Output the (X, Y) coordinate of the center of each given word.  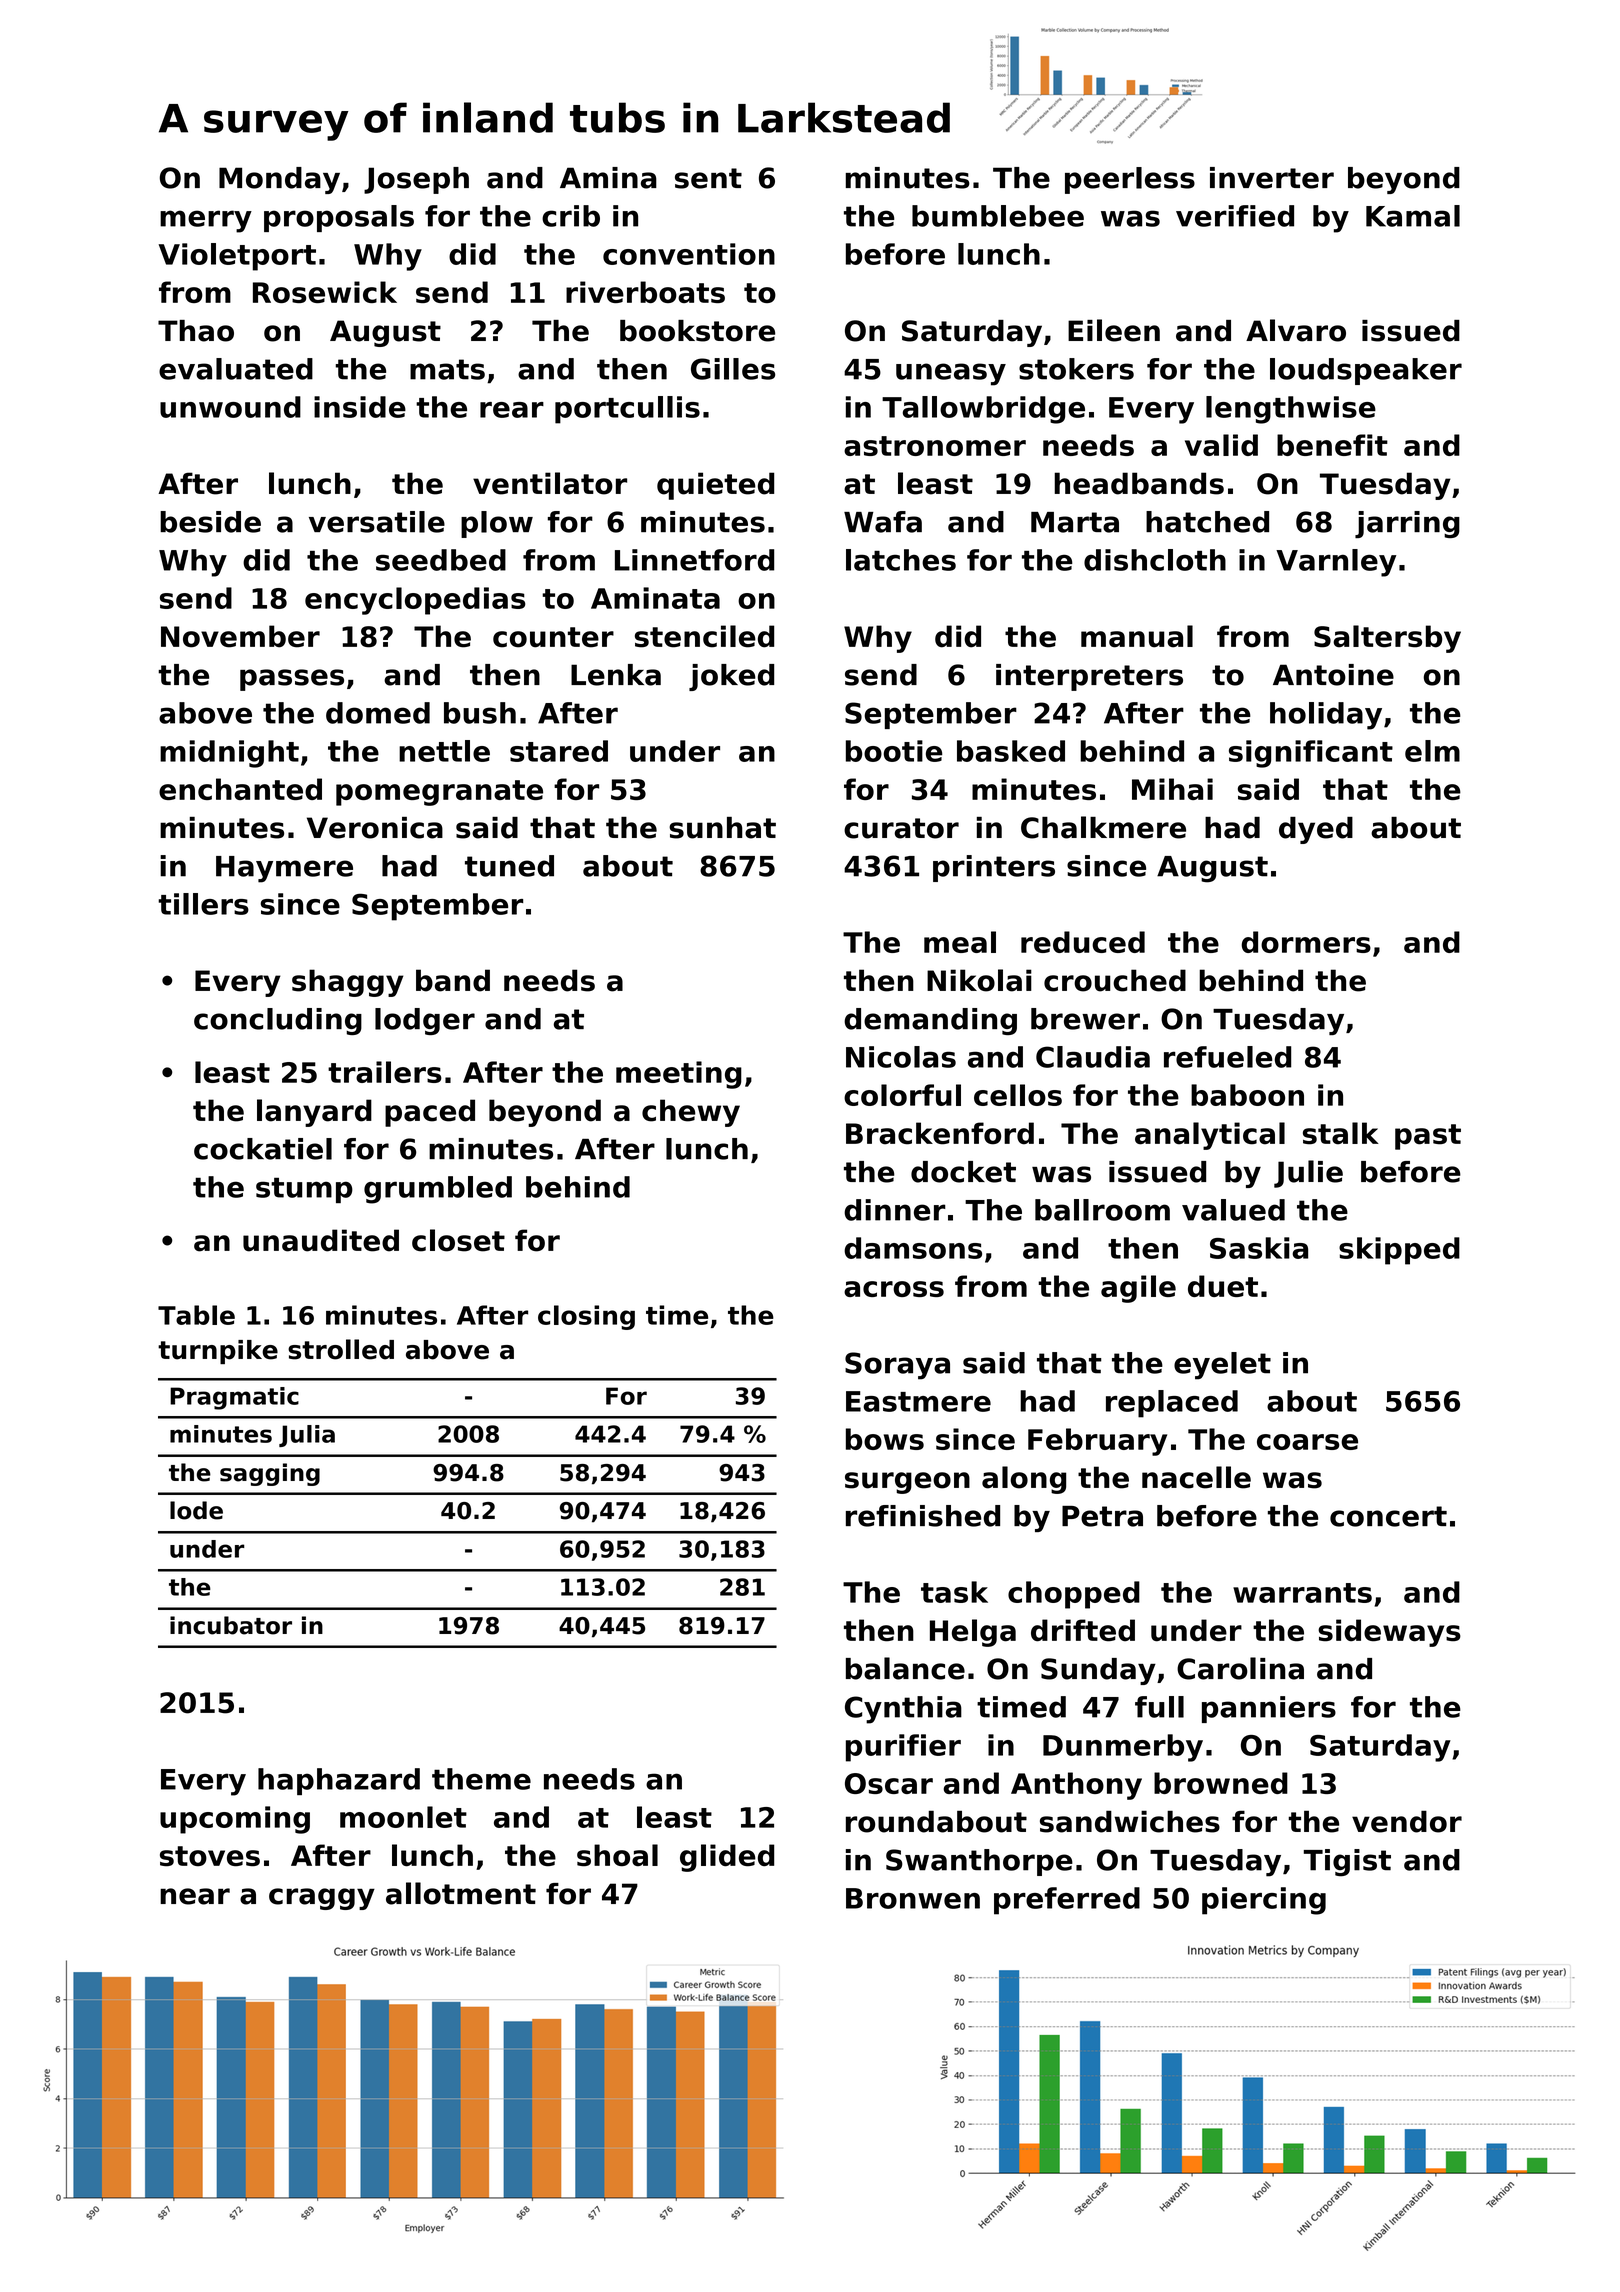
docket (963, 1172)
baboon (1247, 1095)
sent (708, 178)
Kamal (1413, 216)
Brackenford (940, 1133)
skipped (1399, 1251)
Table (196, 1315)
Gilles (733, 369)
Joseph (416, 180)
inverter (1272, 178)
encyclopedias (415, 601)
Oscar (889, 1783)
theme (481, 1779)
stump (304, 1190)
